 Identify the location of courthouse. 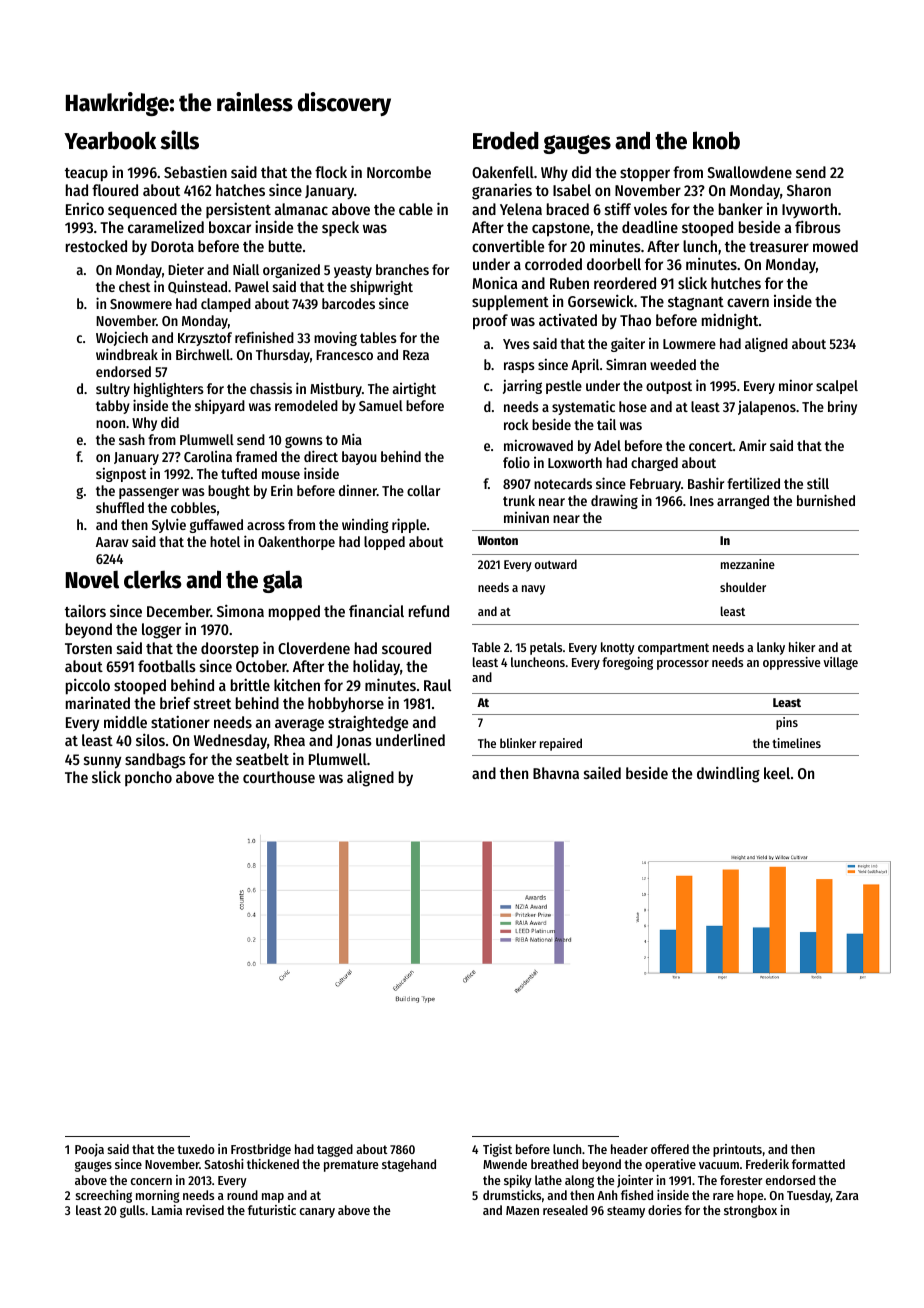
(279, 777).
